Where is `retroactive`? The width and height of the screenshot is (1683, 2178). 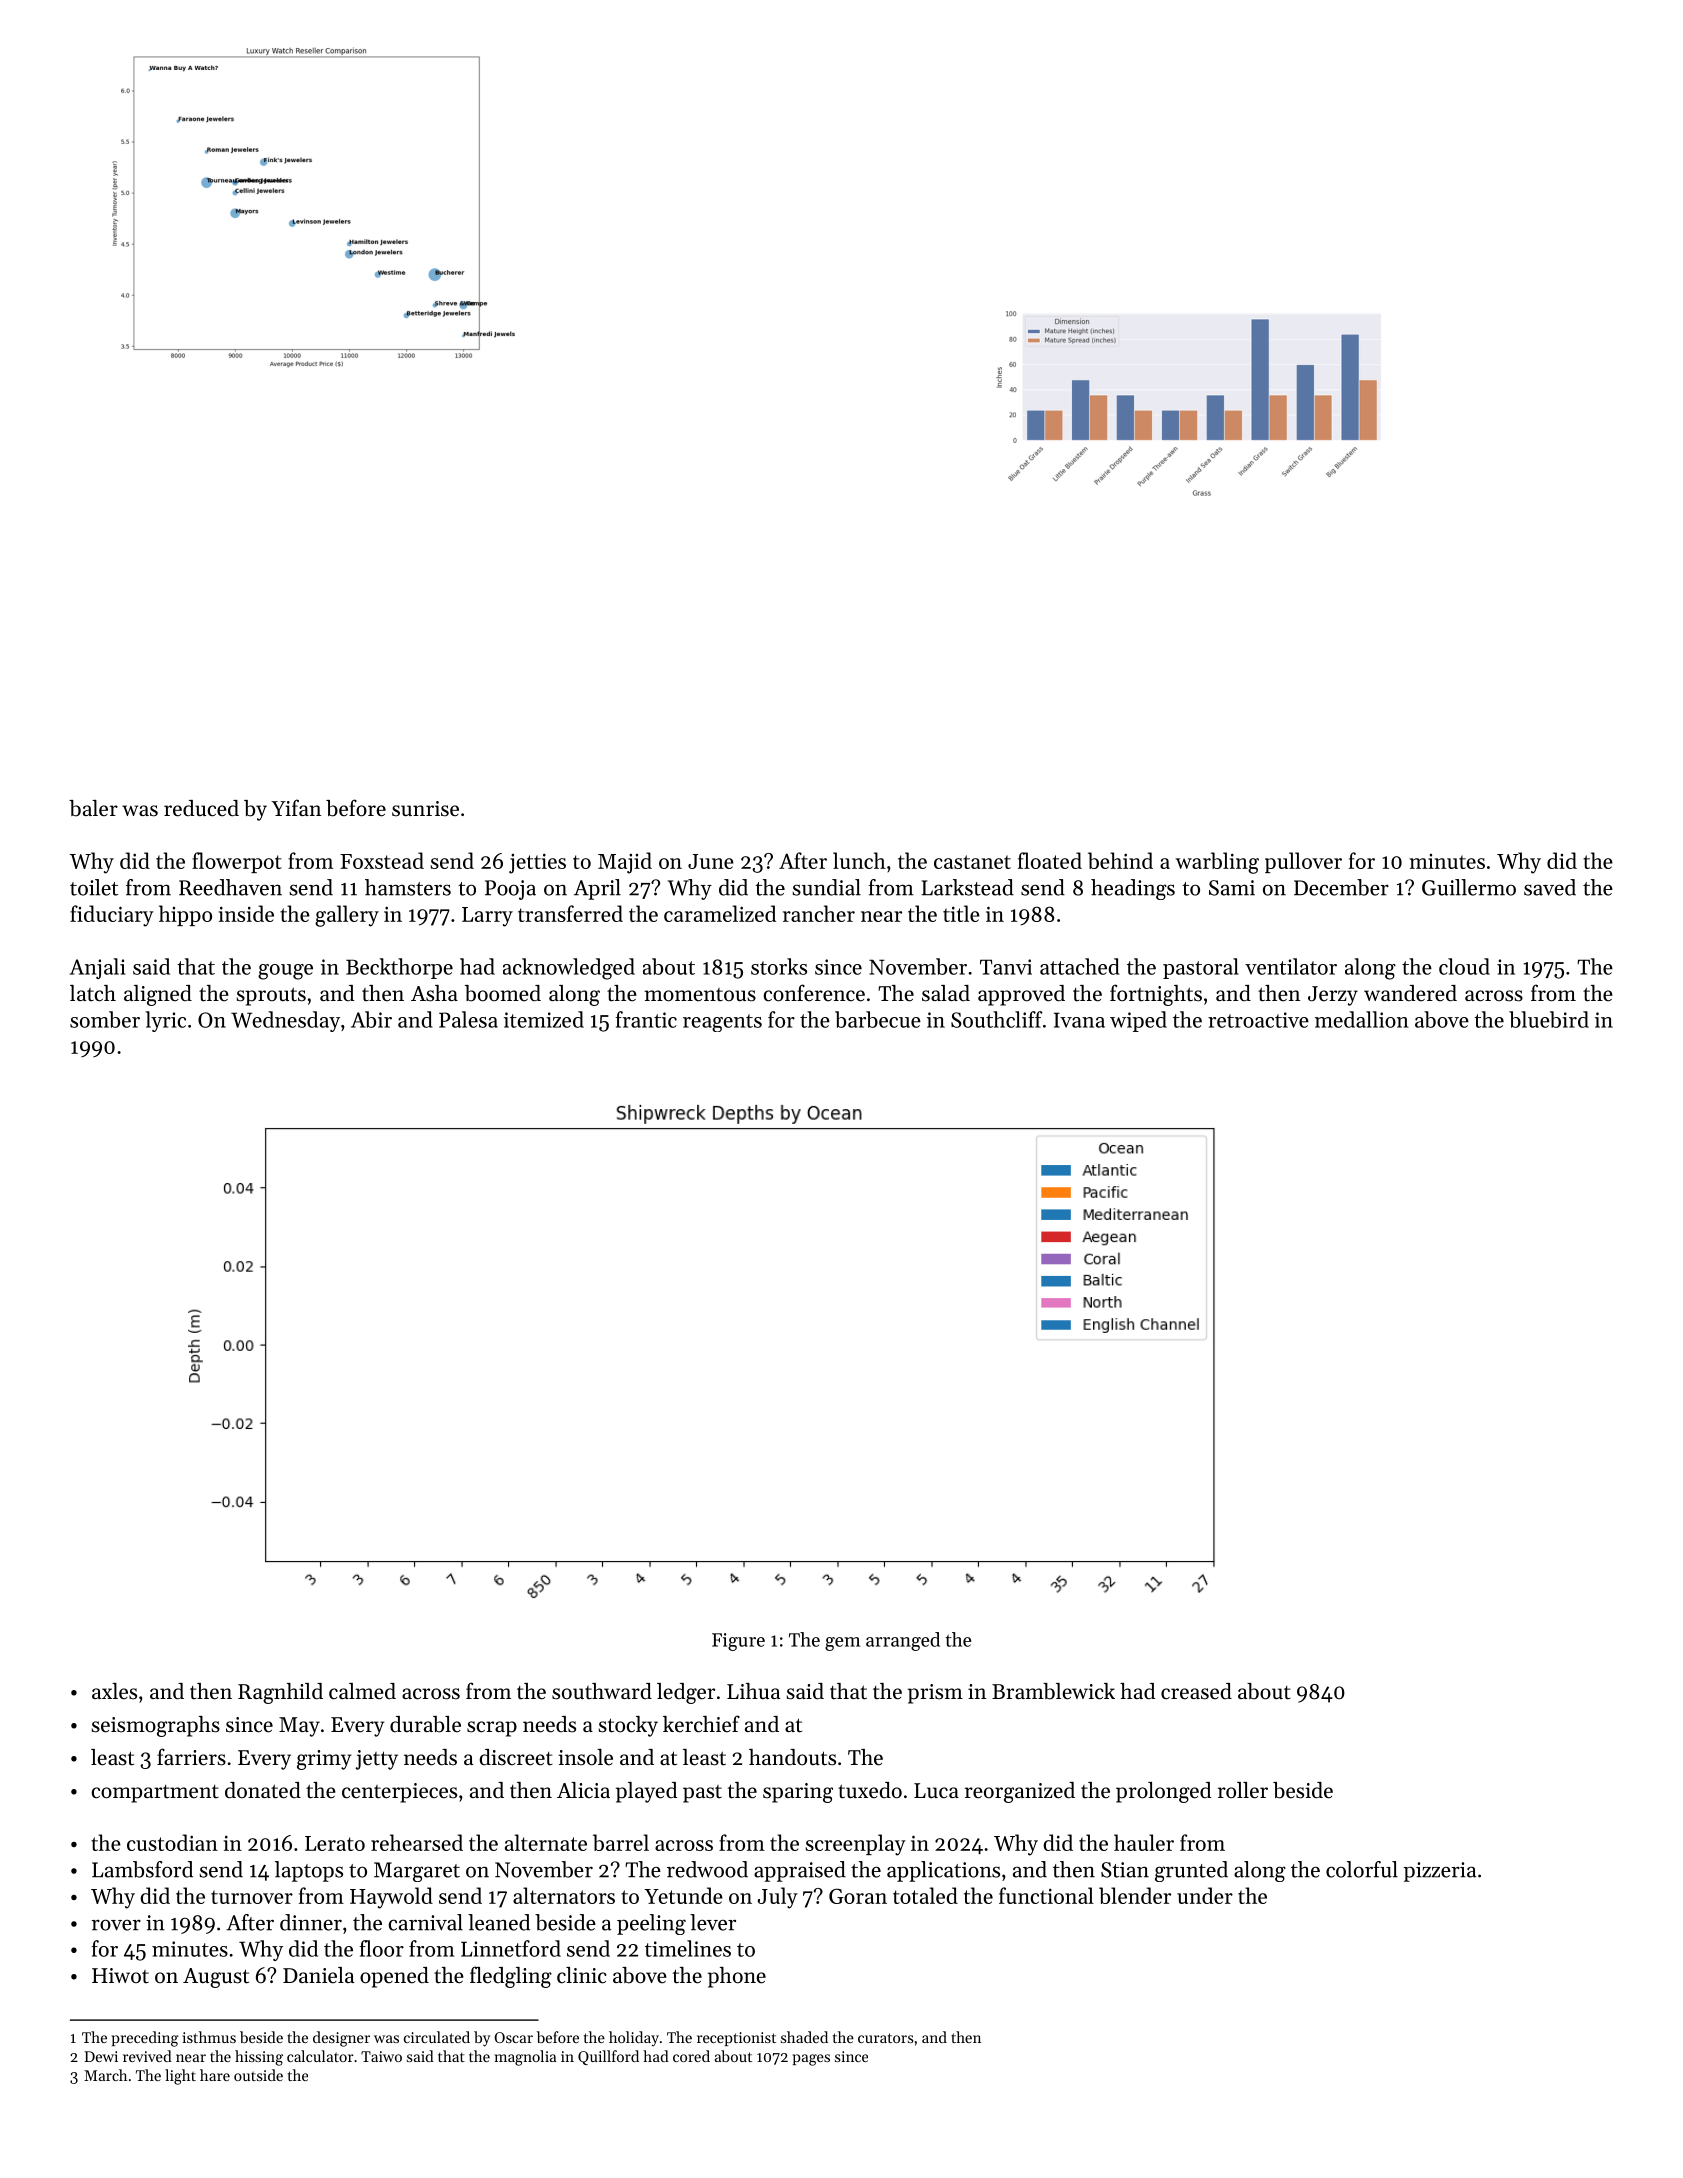
retroactive is located at coordinates (1258, 1020).
